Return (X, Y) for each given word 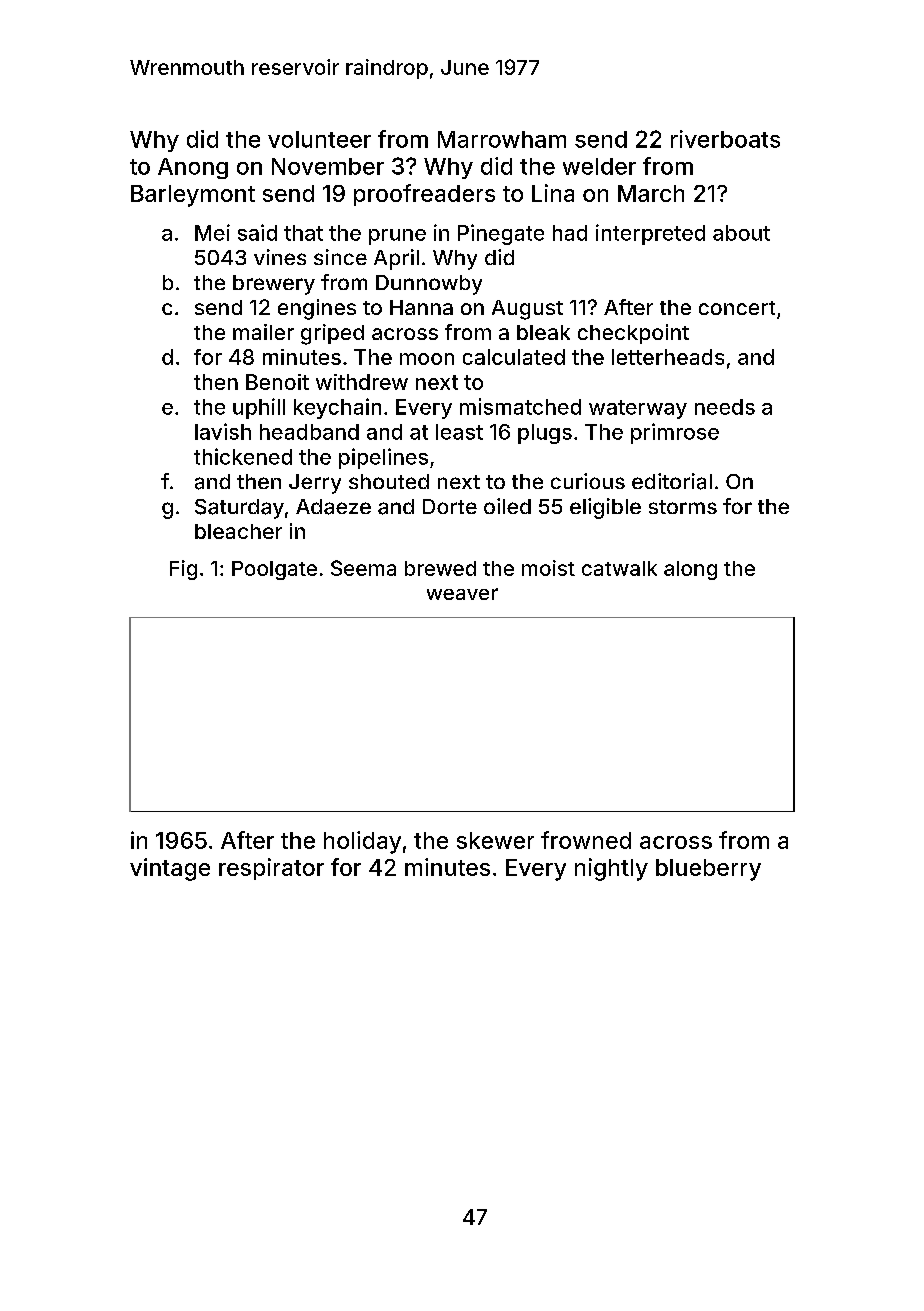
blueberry (708, 870)
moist (548, 568)
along (690, 570)
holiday (362, 842)
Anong (193, 168)
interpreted (650, 234)
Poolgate (274, 570)
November (328, 166)
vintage (170, 869)
